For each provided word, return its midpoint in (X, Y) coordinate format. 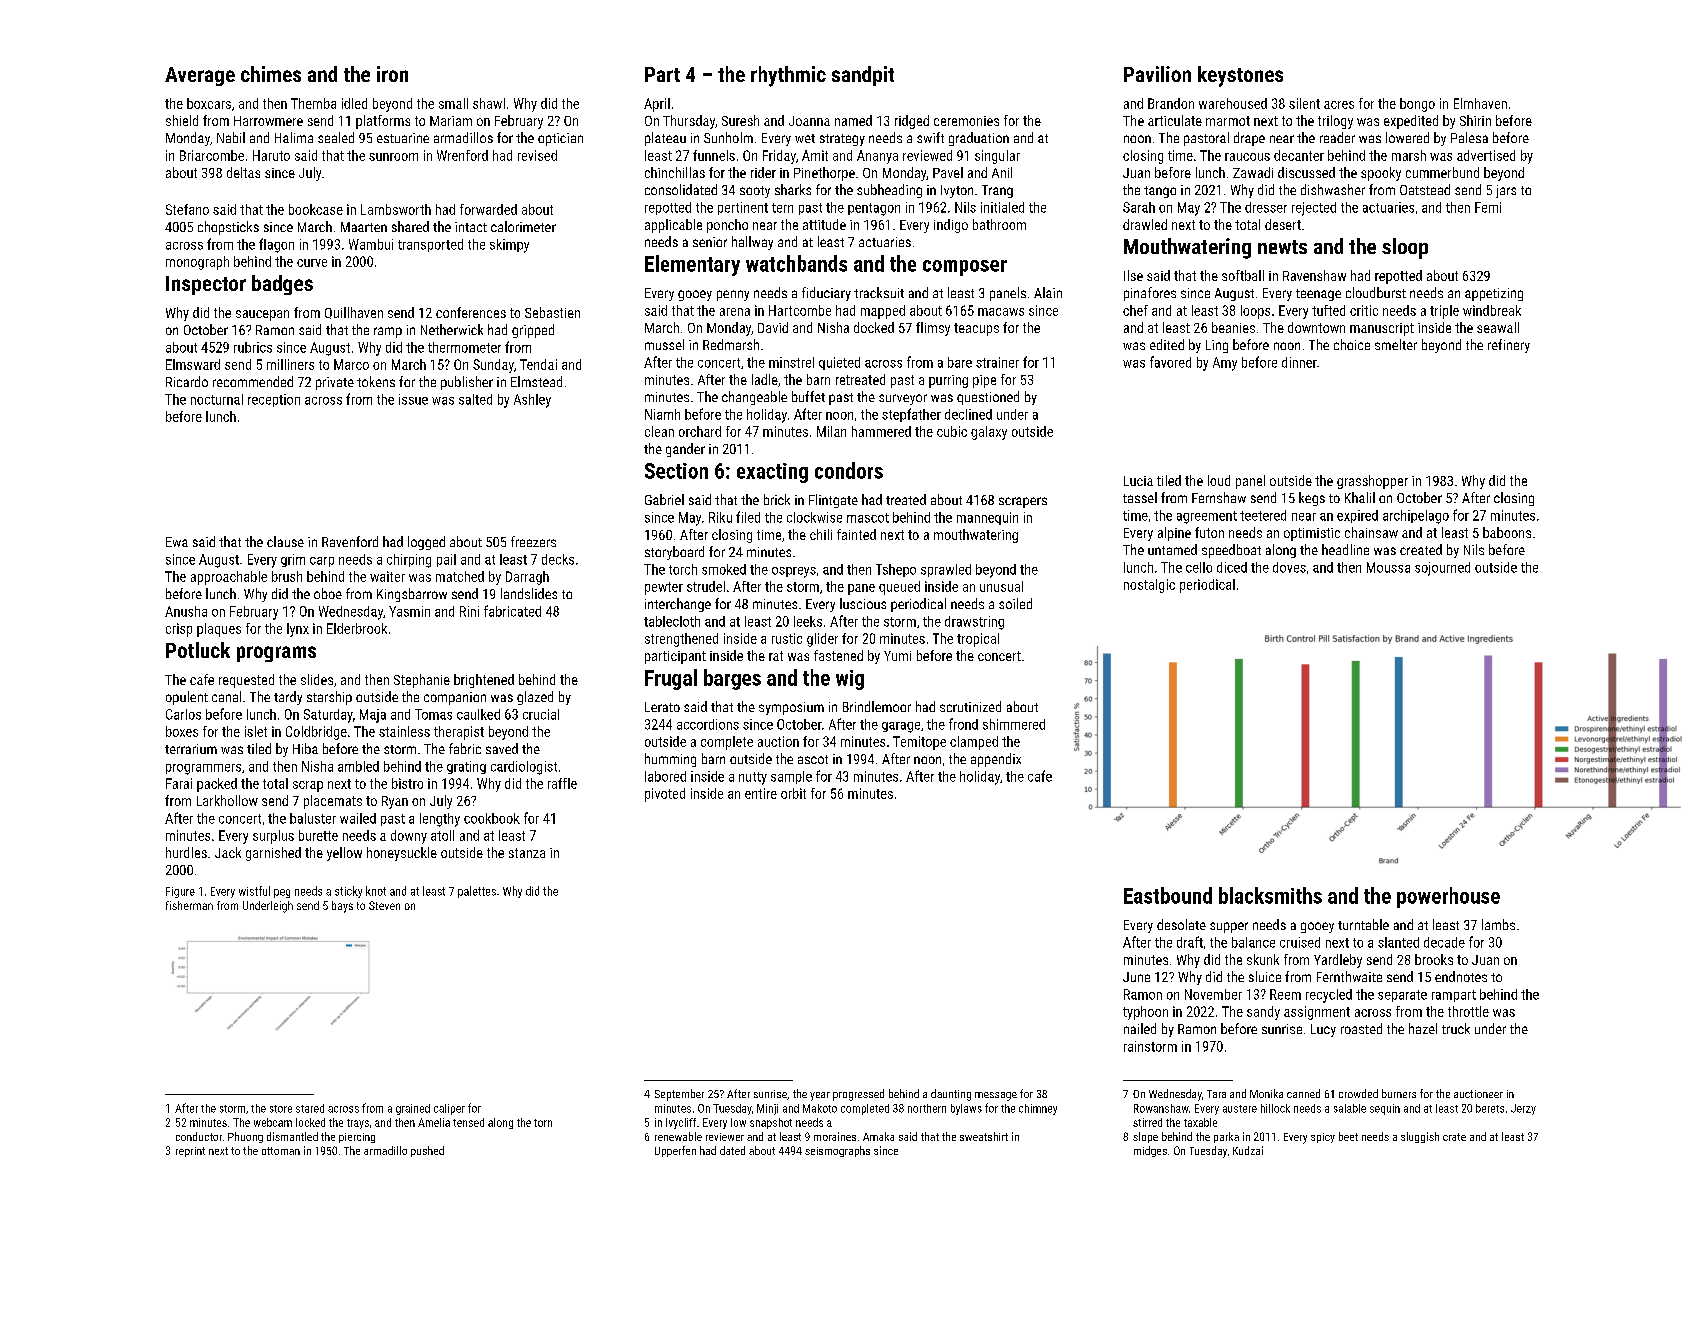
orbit (793, 793)
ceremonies (966, 121)
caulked (478, 714)
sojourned (1442, 569)
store (281, 1109)
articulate (1175, 120)
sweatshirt (984, 1136)
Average (200, 76)
